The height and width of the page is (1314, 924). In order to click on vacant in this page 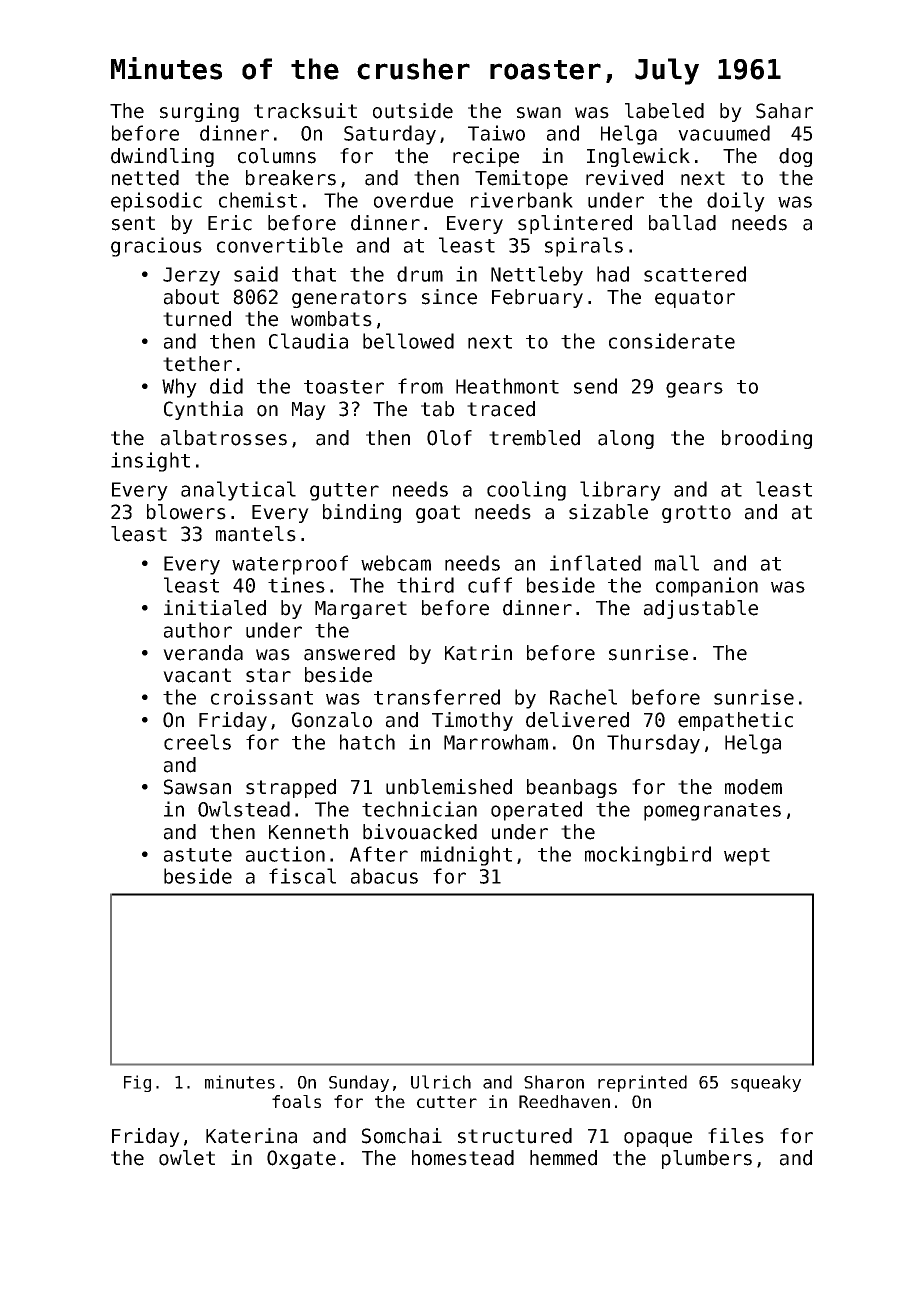, I will do `click(197, 675)`.
